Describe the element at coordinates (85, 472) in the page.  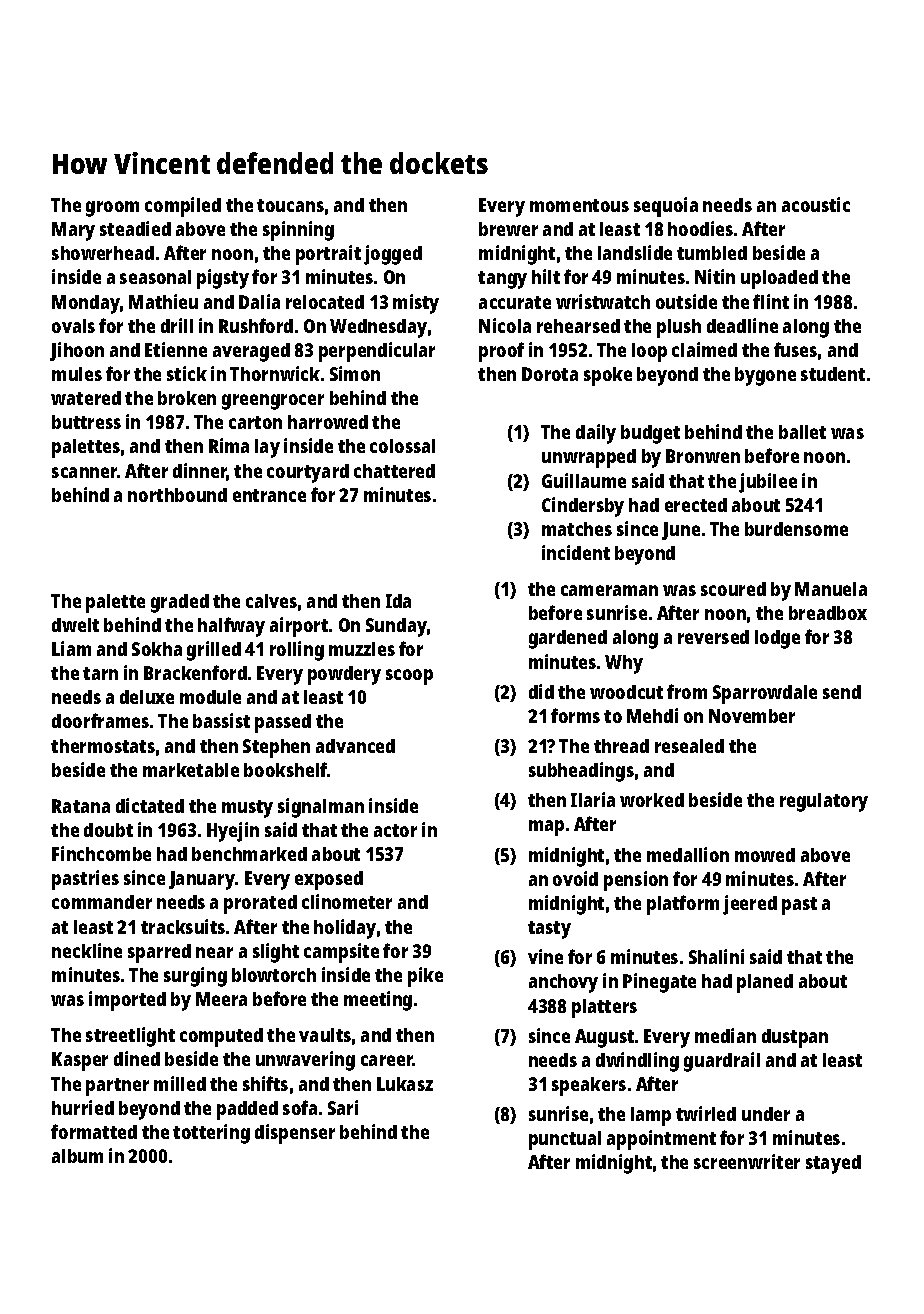
I see `scanner` at that location.
